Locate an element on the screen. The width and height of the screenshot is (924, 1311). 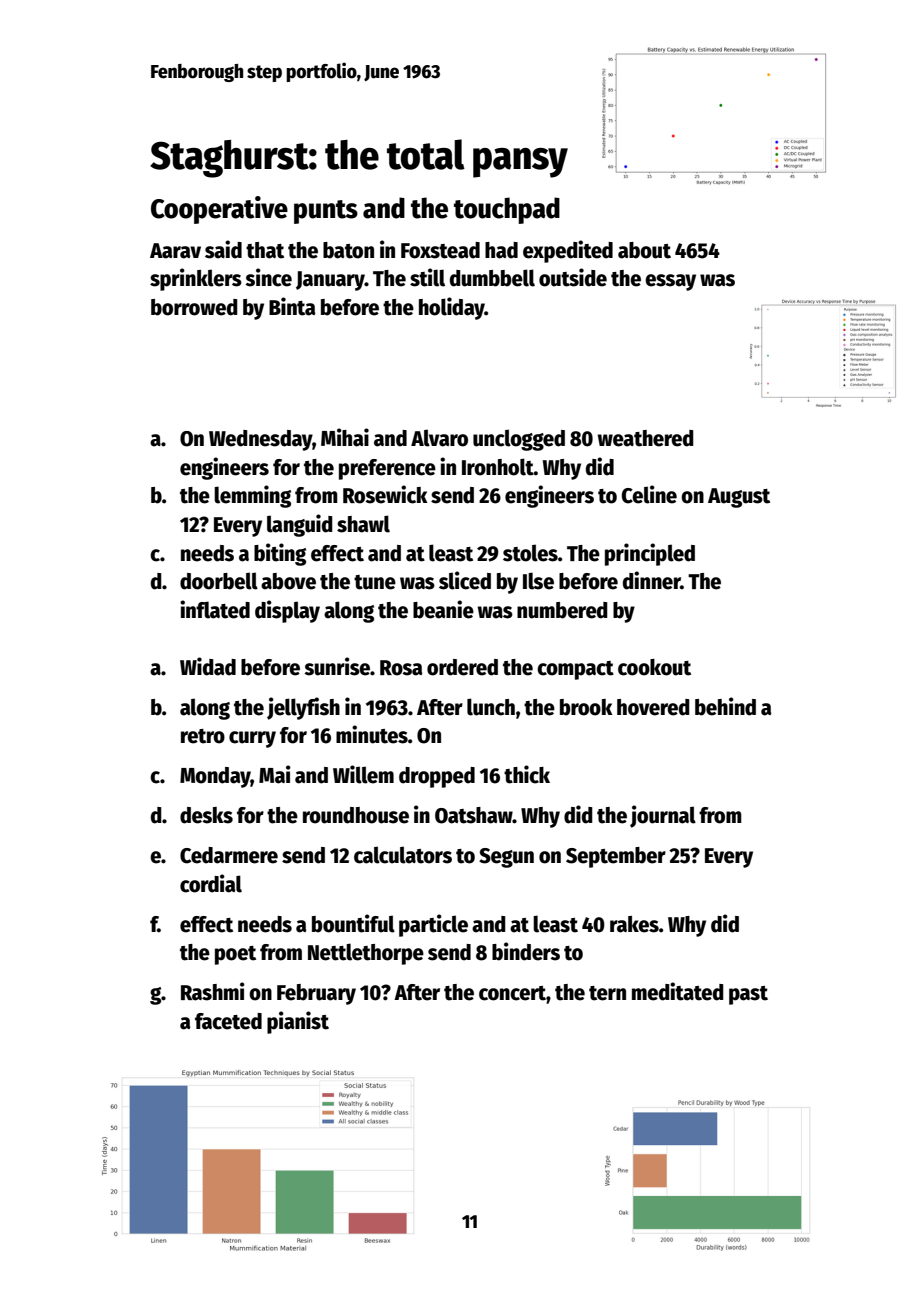
about is located at coordinates (644, 250).
